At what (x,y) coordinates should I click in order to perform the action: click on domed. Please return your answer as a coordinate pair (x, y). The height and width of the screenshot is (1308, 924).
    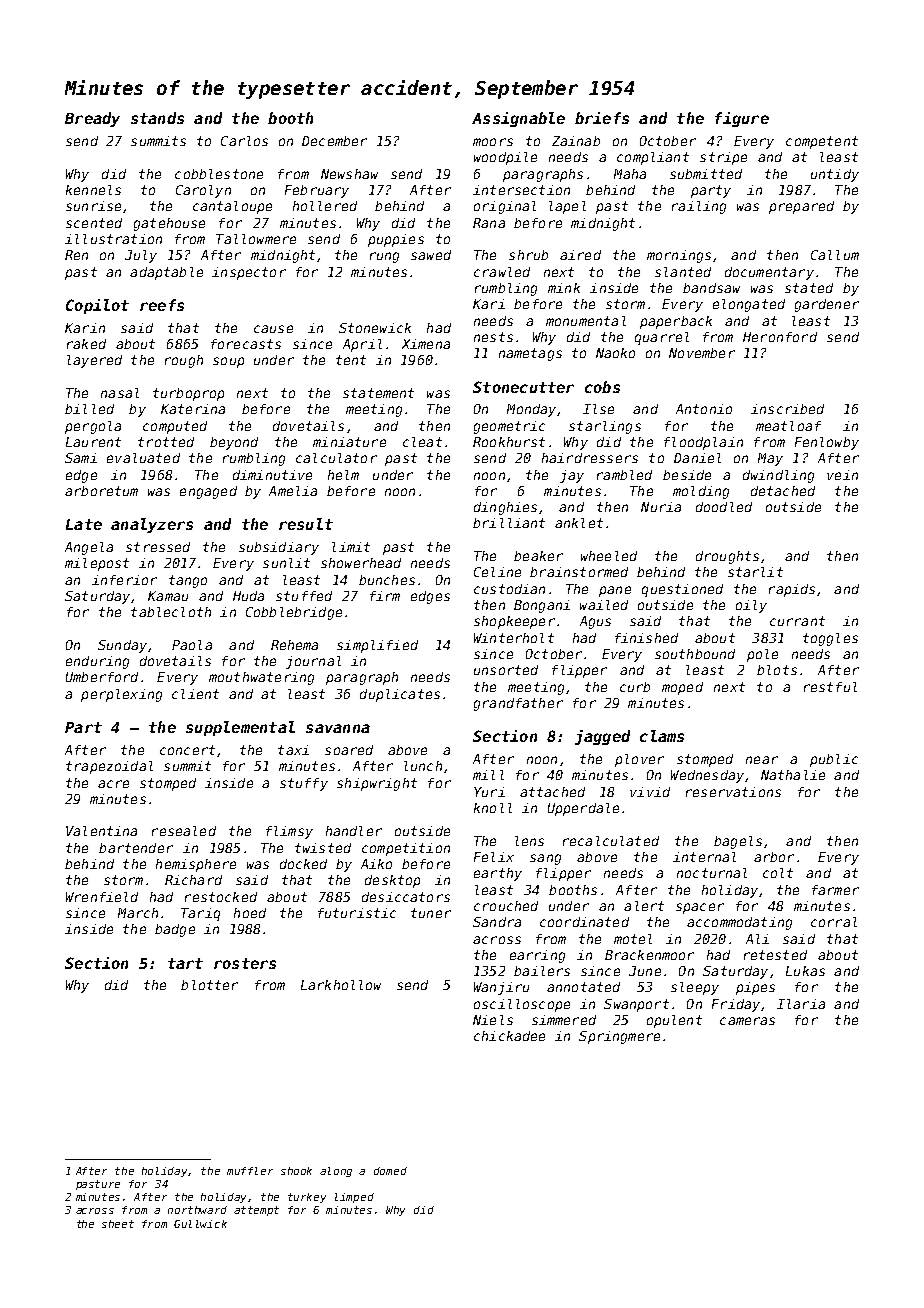
    Looking at the image, I should click on (390, 1171).
